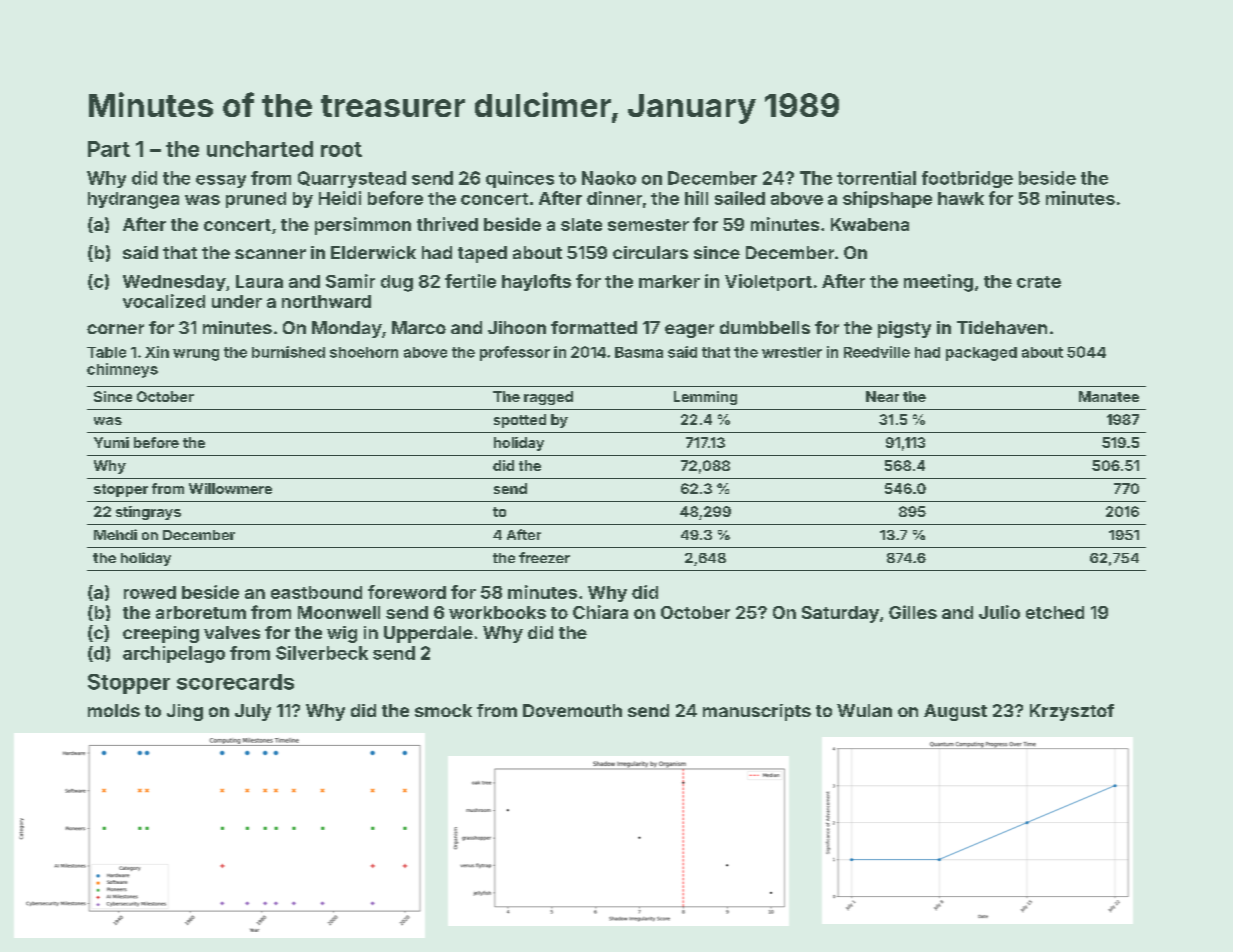  I want to click on torrential, so click(876, 178).
